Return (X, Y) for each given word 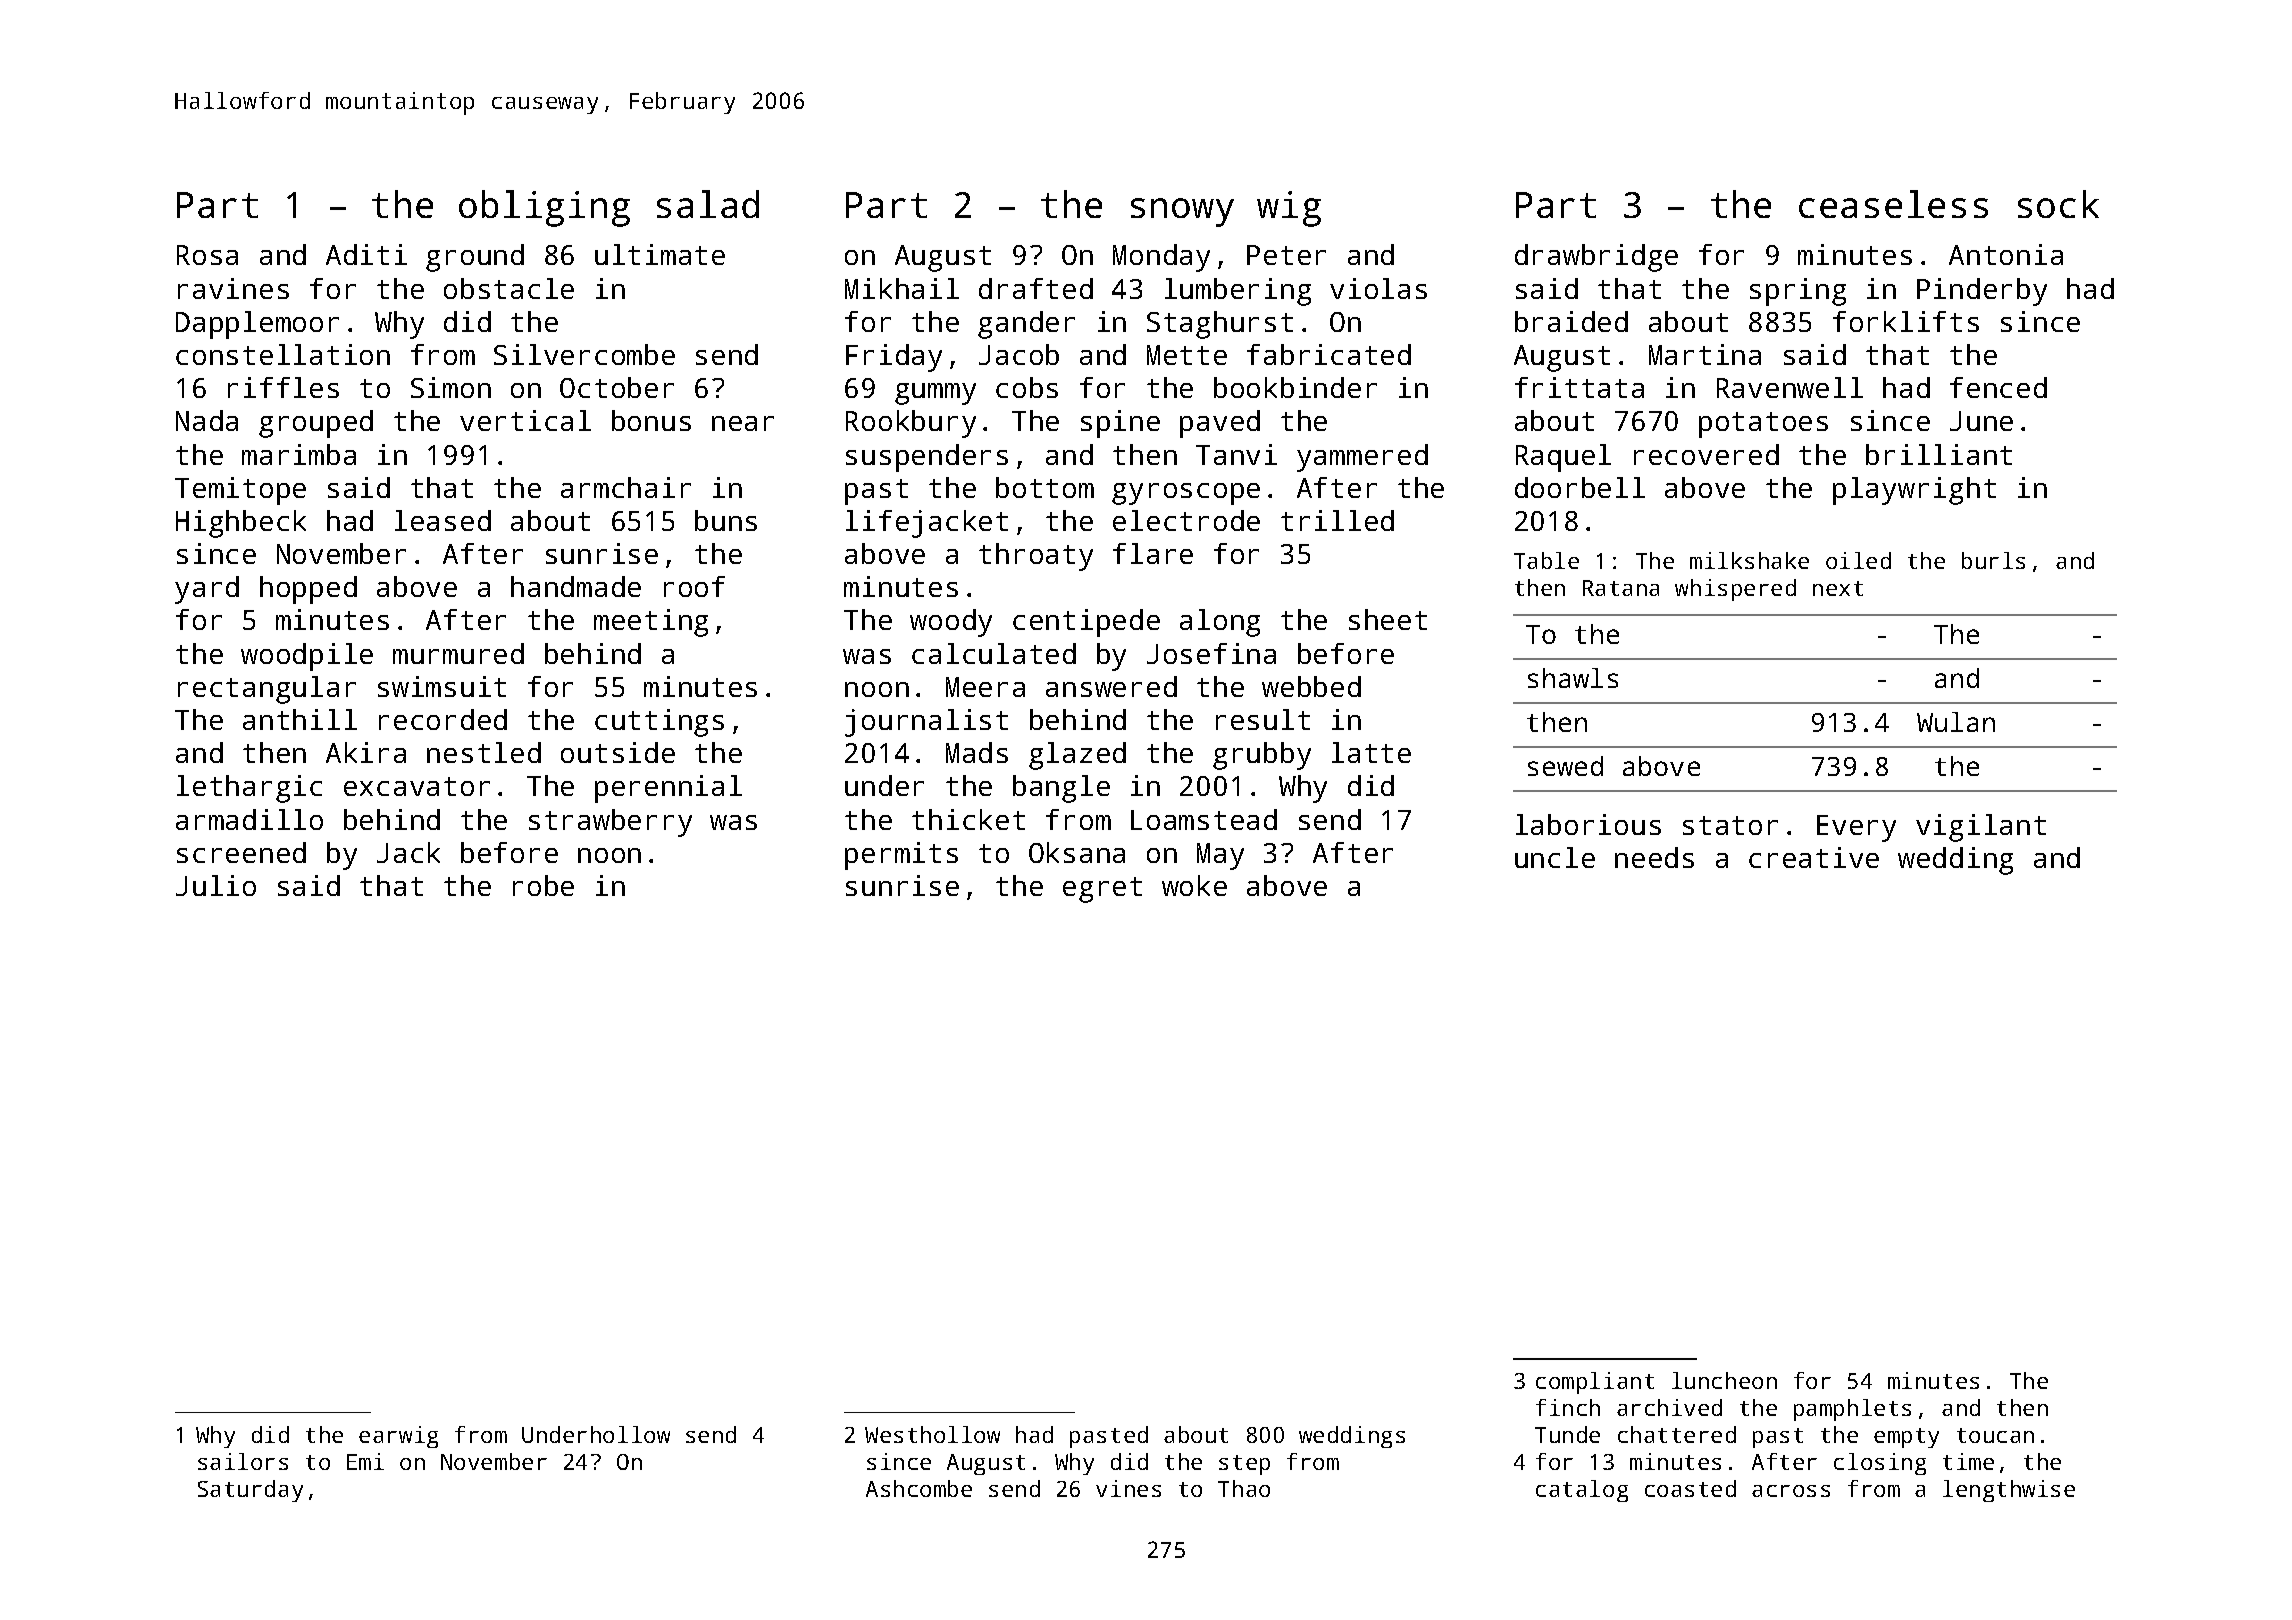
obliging (544, 208)
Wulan (1956, 722)
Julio (216, 885)
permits (901, 856)
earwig (398, 1437)
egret (1102, 890)
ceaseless (1893, 204)
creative (1814, 857)
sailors (243, 1461)
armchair (626, 487)
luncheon (1724, 1380)
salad (708, 204)
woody (951, 623)
